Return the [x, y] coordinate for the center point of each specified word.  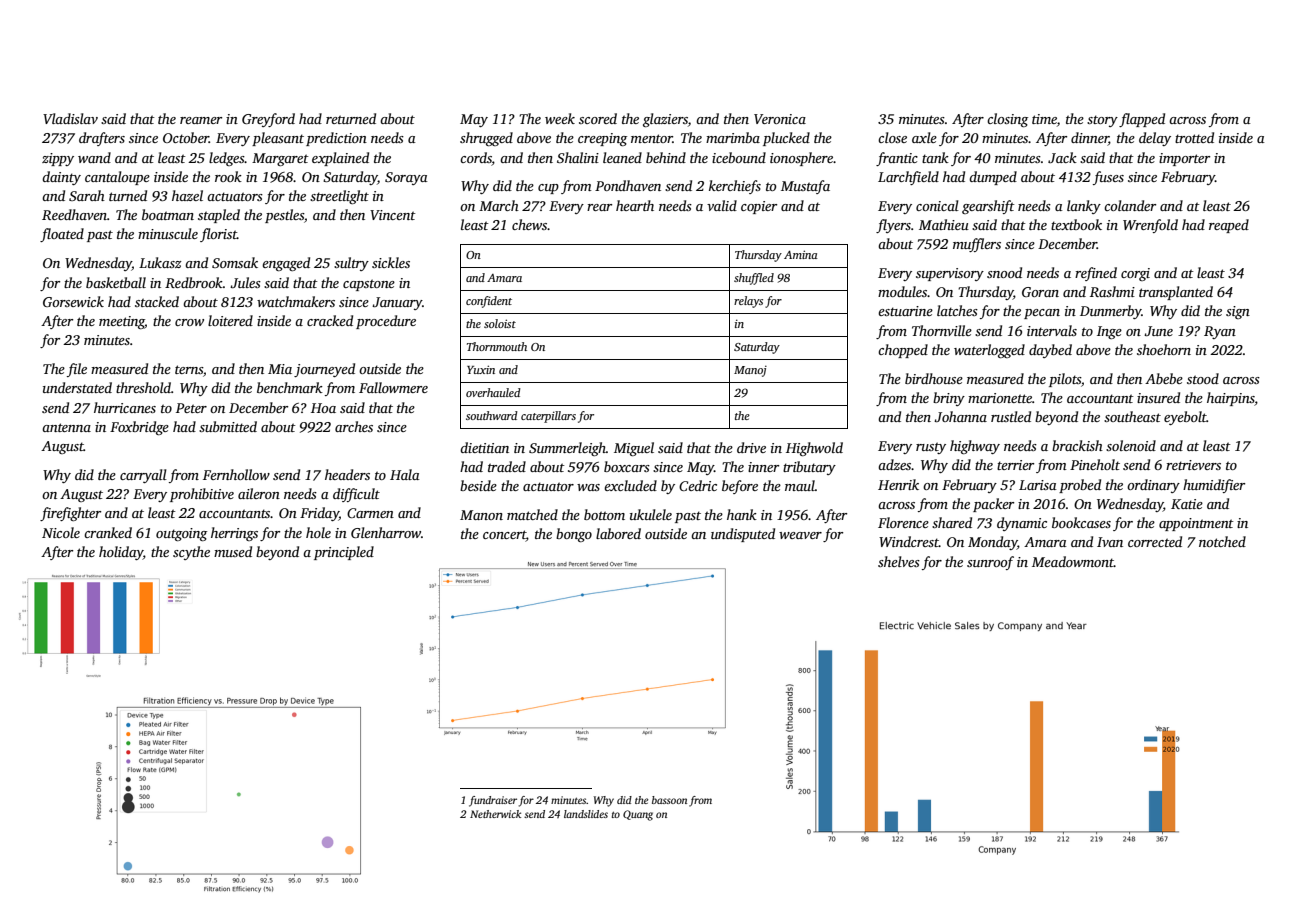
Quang [638, 815]
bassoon [669, 800]
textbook [1076, 224]
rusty [931, 448]
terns [189, 369]
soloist [500, 323]
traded [507, 466]
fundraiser [493, 801]
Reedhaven [74, 214]
